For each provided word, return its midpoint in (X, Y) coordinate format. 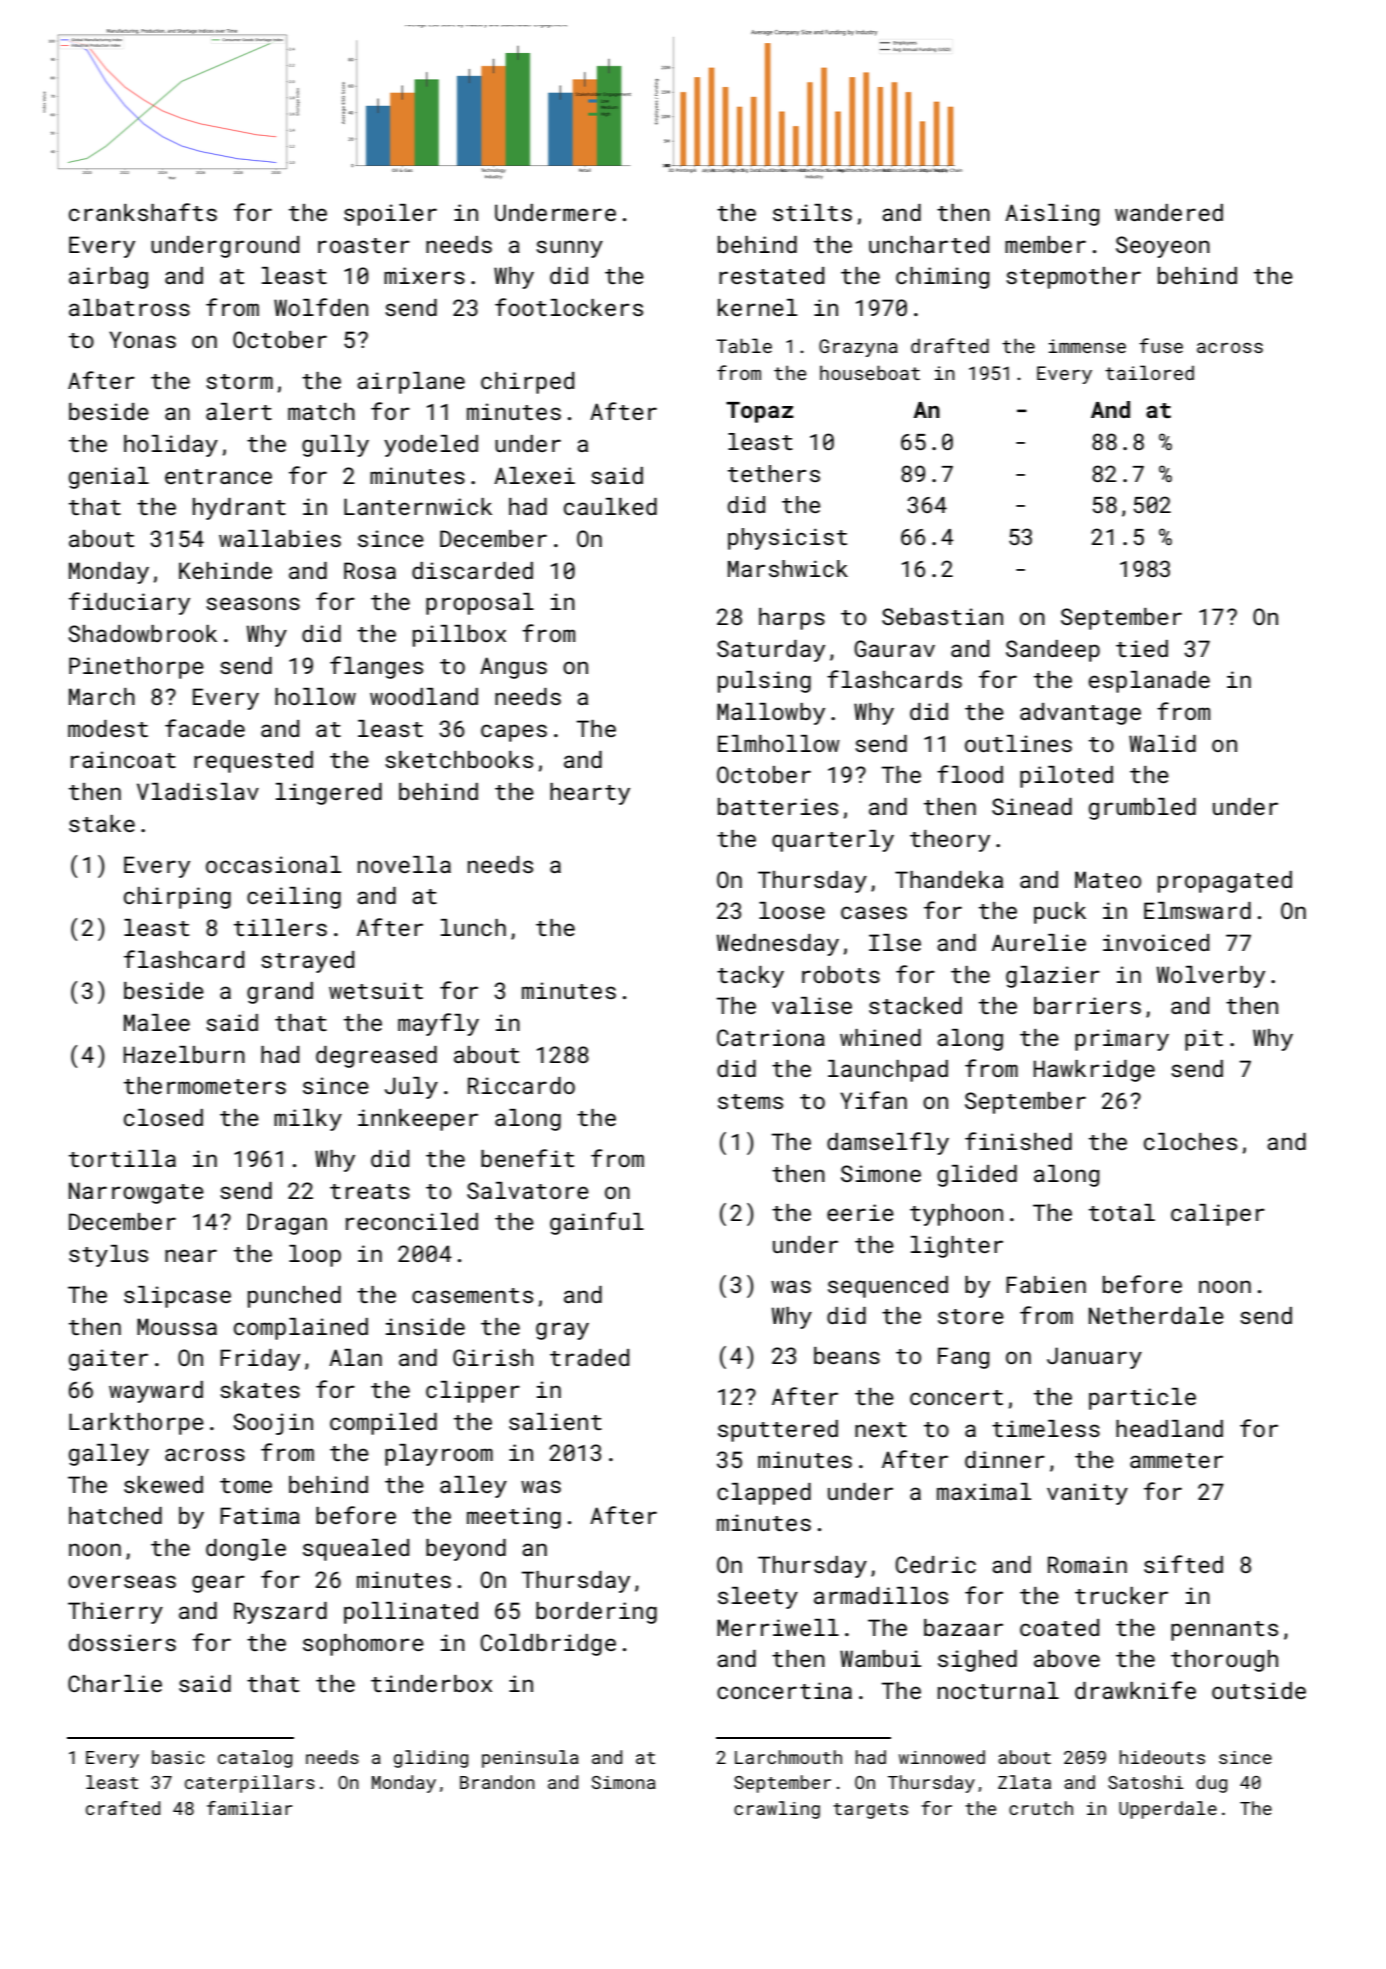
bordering (596, 1613)
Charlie (115, 1683)
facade (205, 728)
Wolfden (321, 307)
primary (1122, 1040)
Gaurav (894, 648)
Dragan (287, 1224)
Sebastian (942, 616)
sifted (1183, 1564)
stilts (812, 212)
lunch (473, 927)
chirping (177, 898)
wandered (1169, 212)
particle (1142, 1399)
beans (847, 1355)
